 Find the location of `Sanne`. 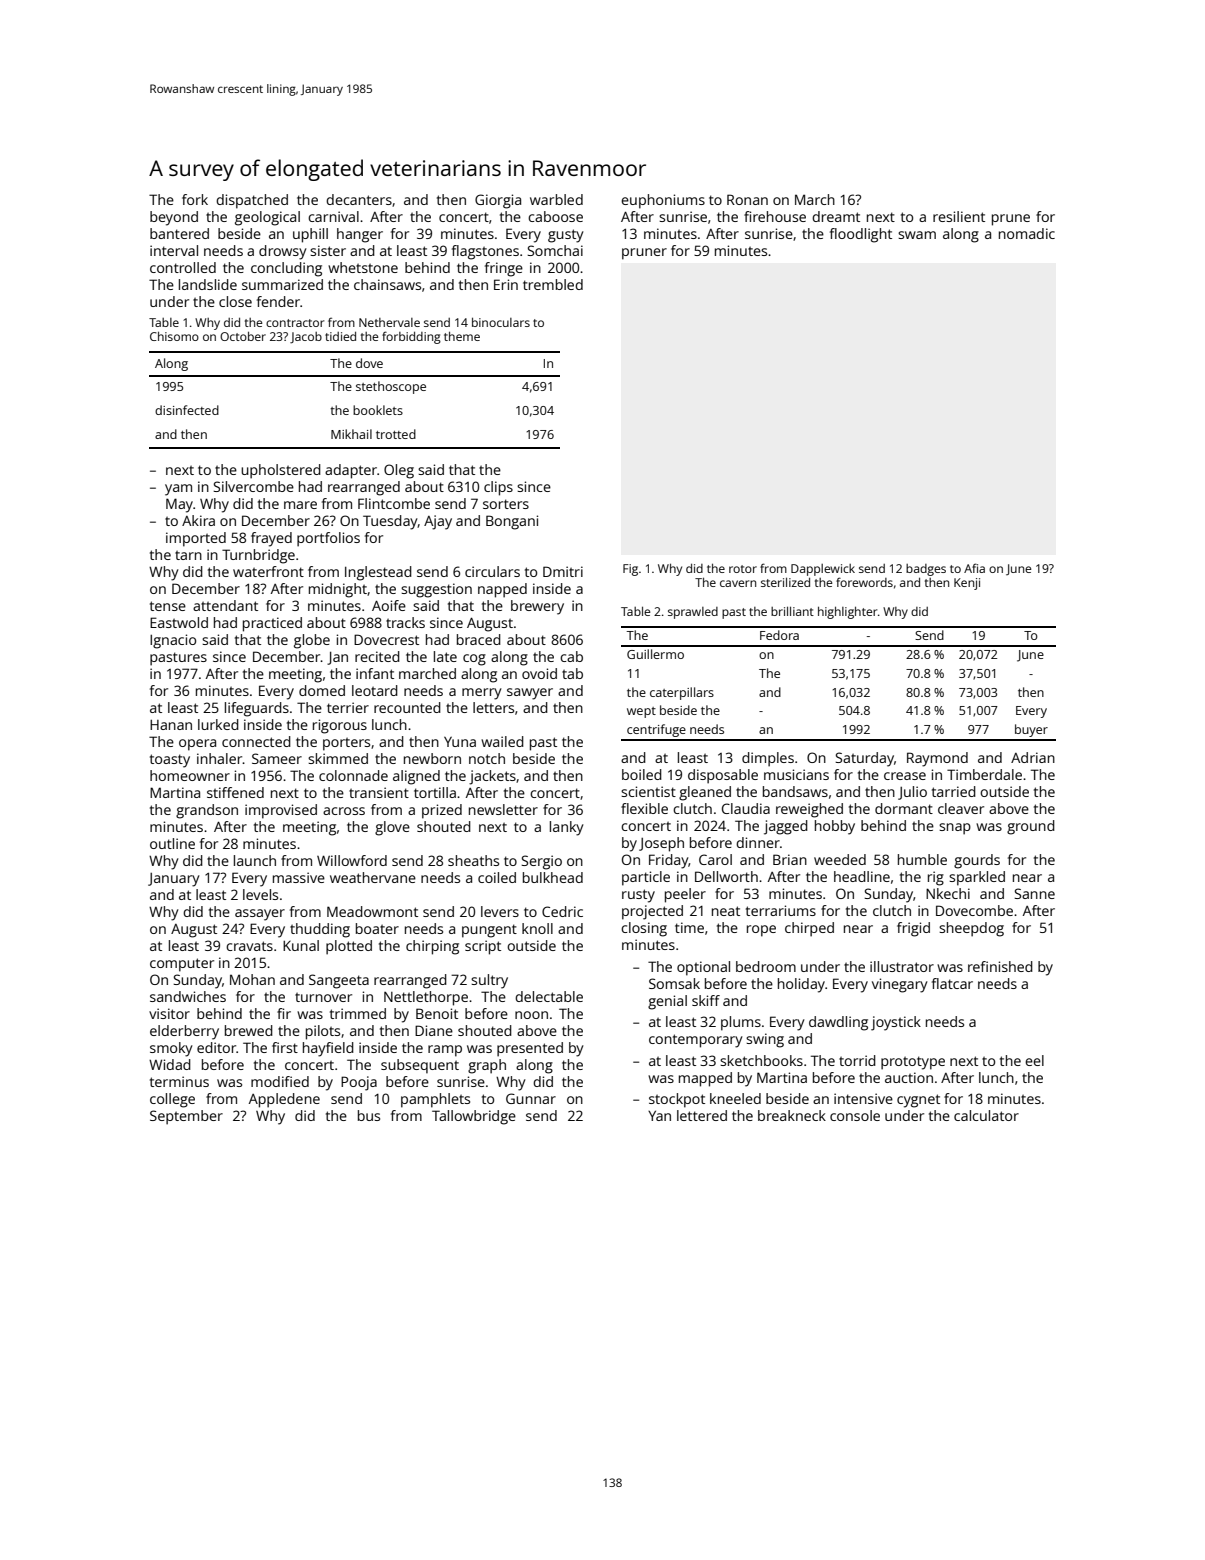

Sanne is located at coordinates (1034, 893).
